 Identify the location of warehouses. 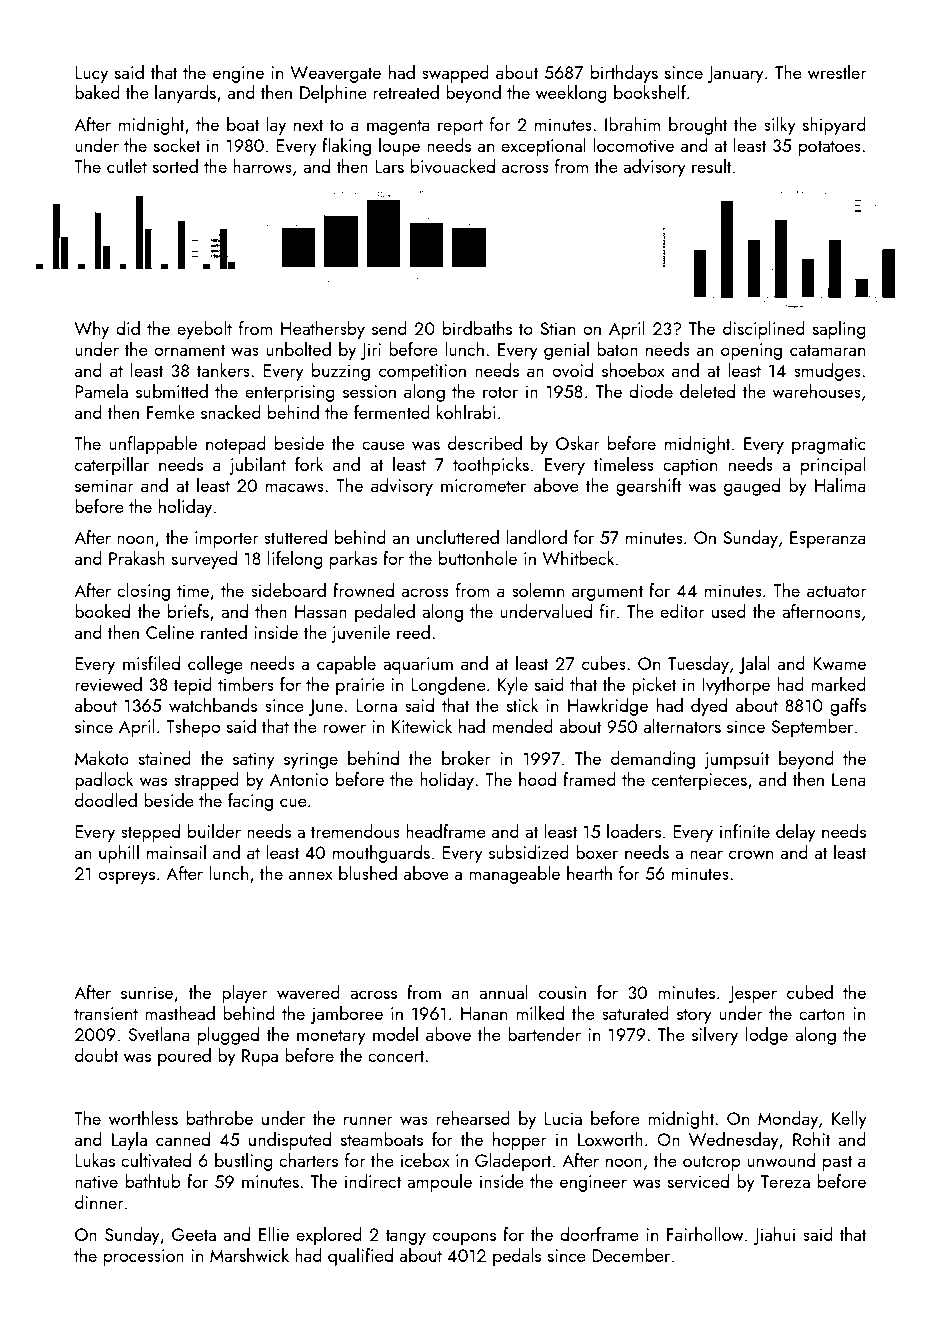
(816, 391).
